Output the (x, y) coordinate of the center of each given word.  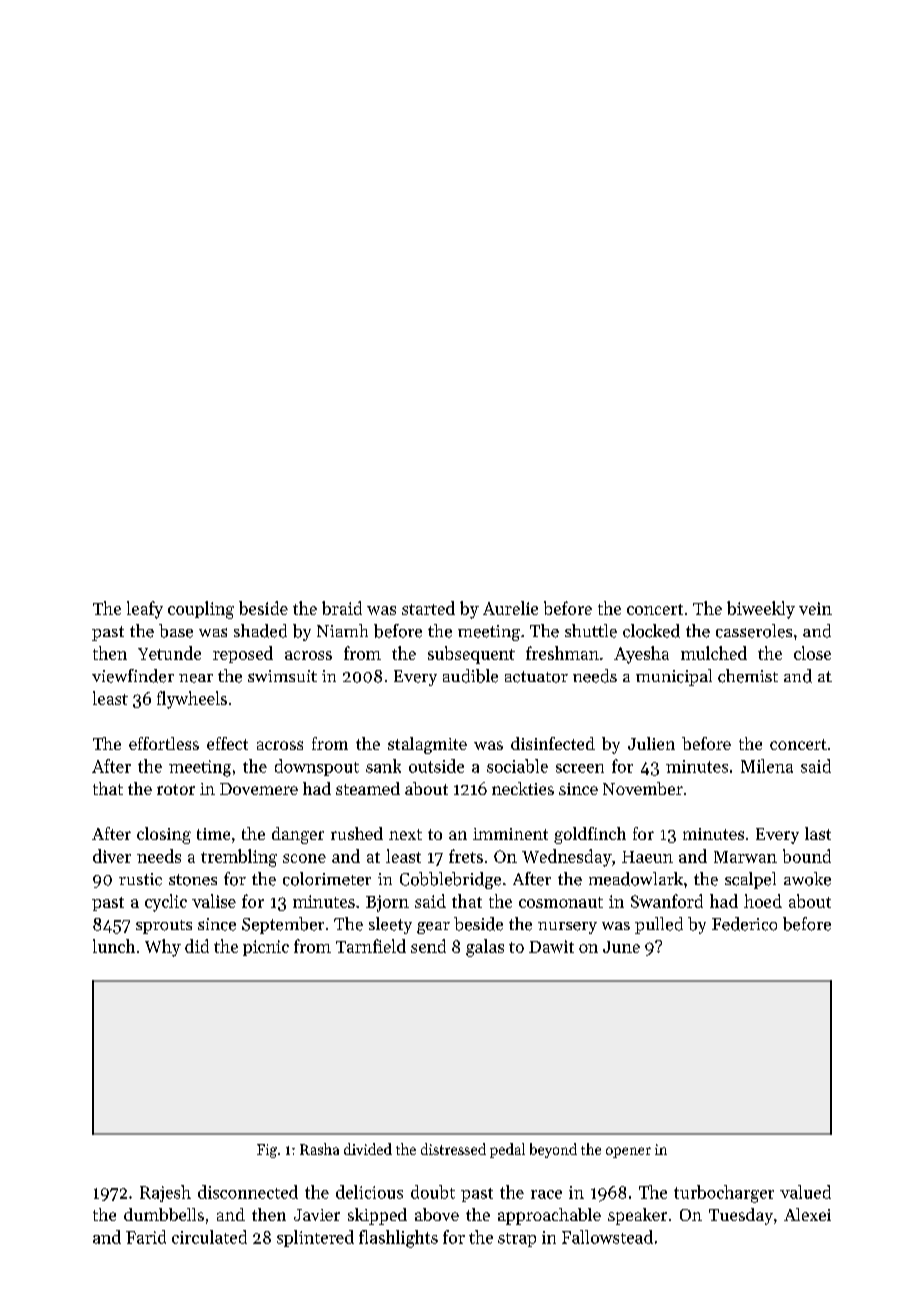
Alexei (807, 1214)
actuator (536, 677)
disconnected (248, 1192)
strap (517, 1240)
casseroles (754, 631)
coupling (201, 610)
